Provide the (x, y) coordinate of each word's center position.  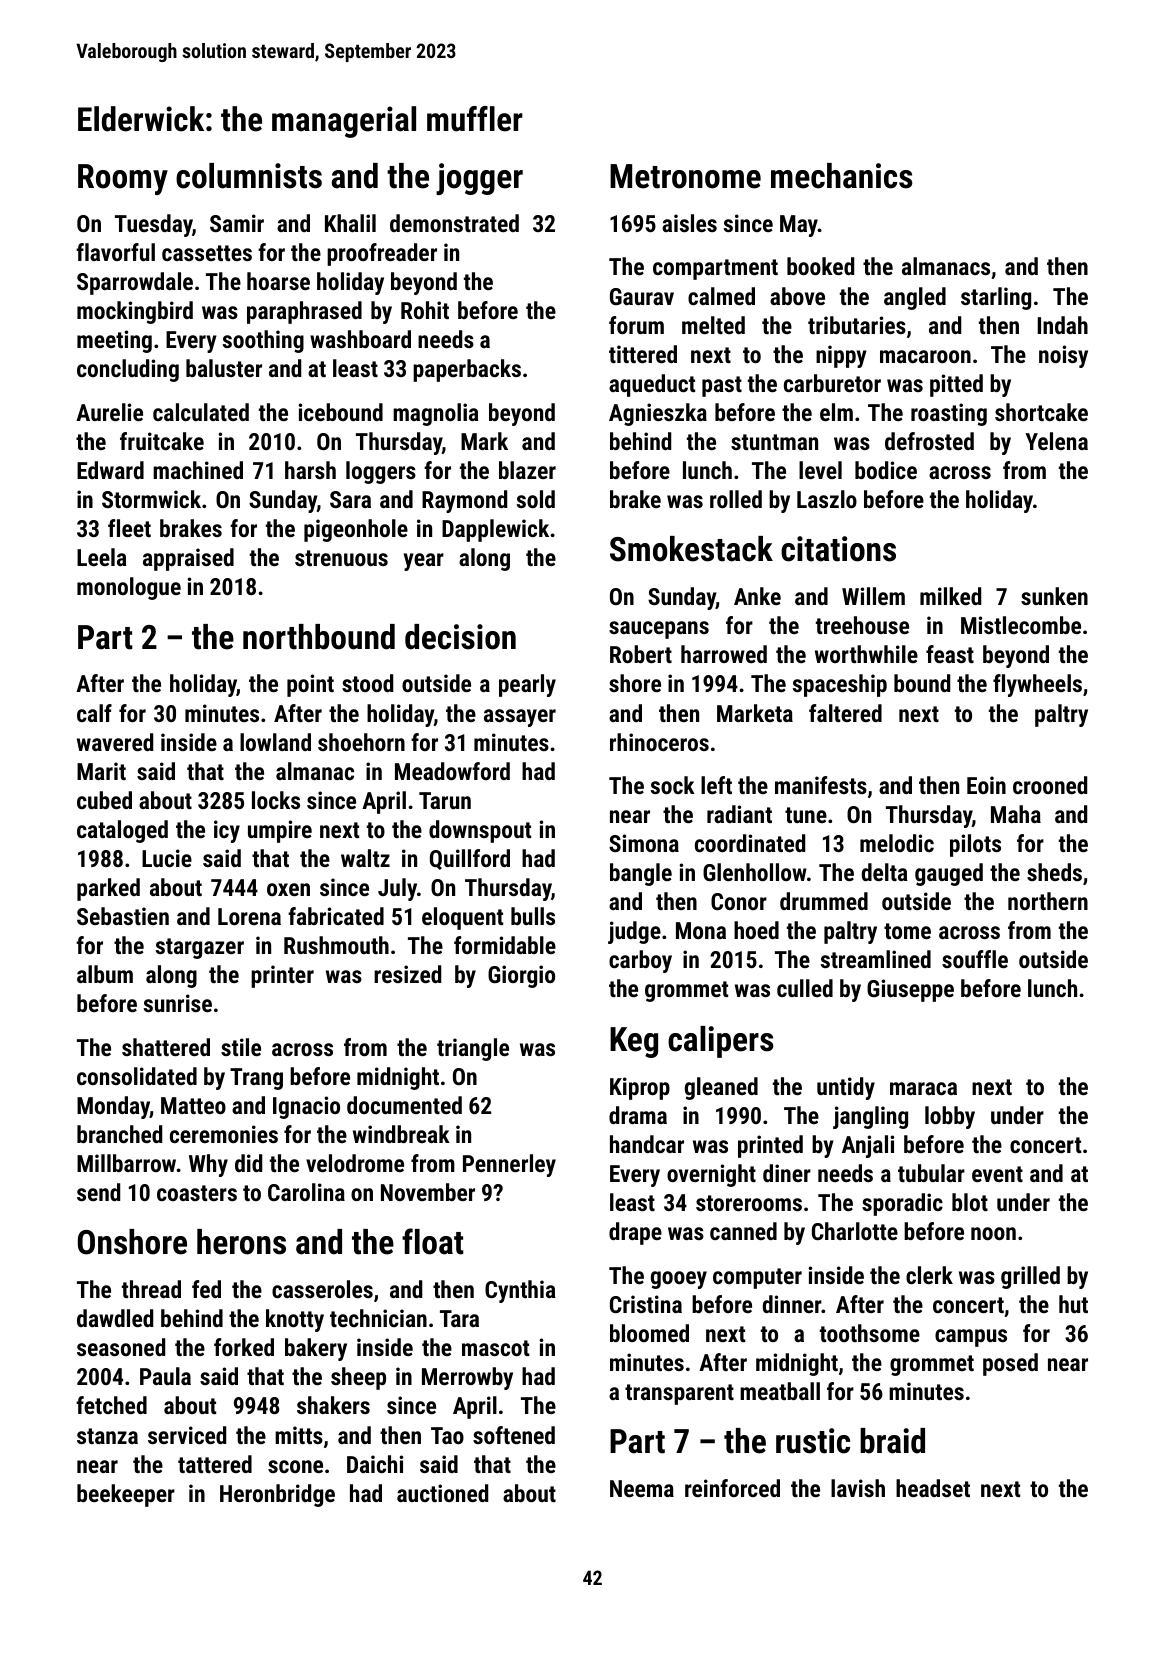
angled (915, 298)
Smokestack (691, 549)
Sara (350, 499)
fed (206, 1289)
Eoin (986, 785)
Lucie (167, 858)
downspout (480, 831)
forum (636, 325)
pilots (975, 845)
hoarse (278, 281)
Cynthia (520, 1291)
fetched (111, 1405)
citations (838, 549)
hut (1073, 1304)
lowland (275, 742)
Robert (641, 654)
